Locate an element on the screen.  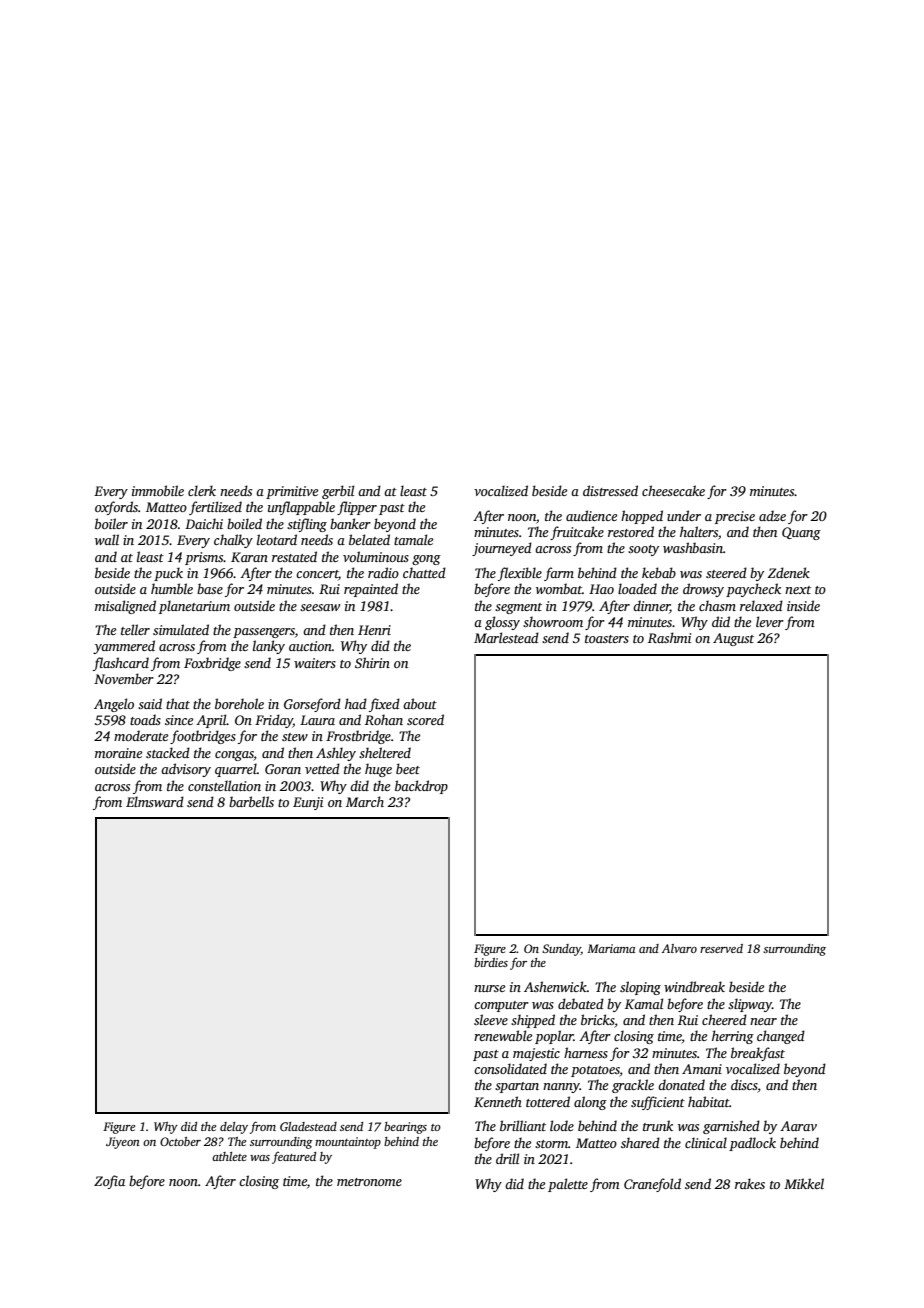
precise is located at coordinates (735, 517).
